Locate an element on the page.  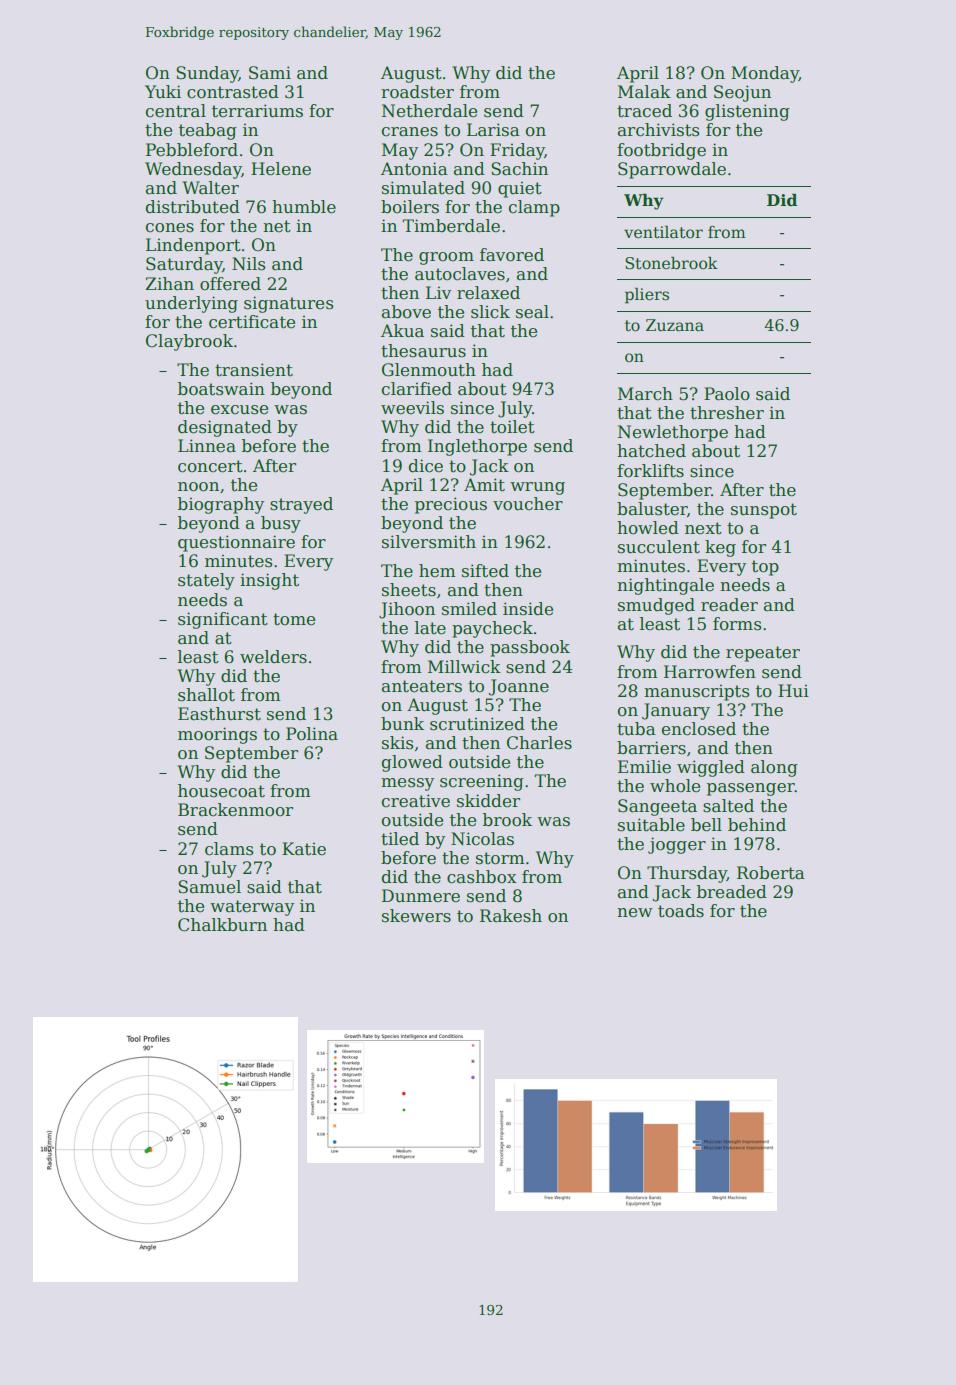
favored is located at coordinates (512, 255).
